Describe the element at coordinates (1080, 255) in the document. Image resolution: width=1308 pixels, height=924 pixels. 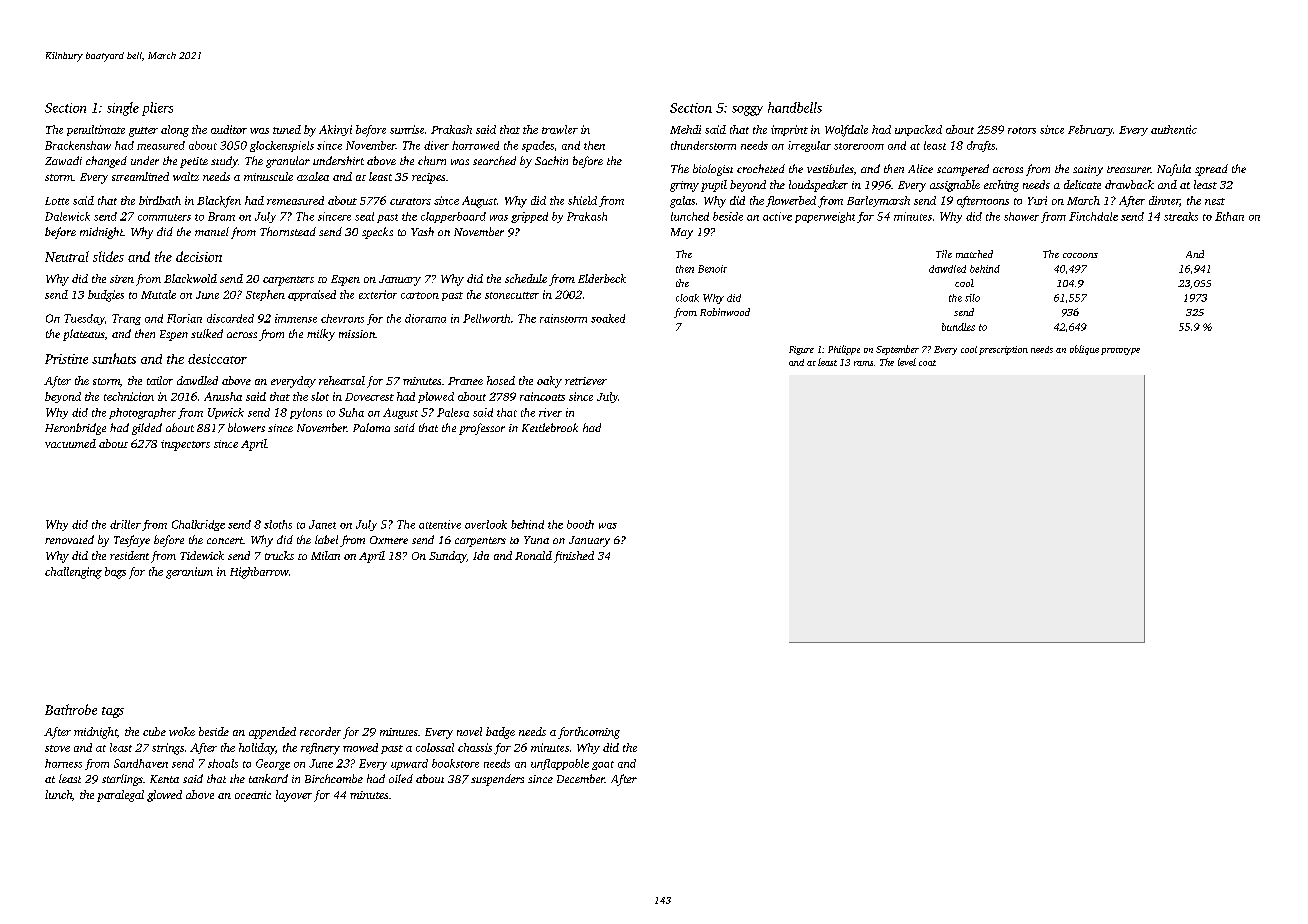
I see `cocoons` at that location.
